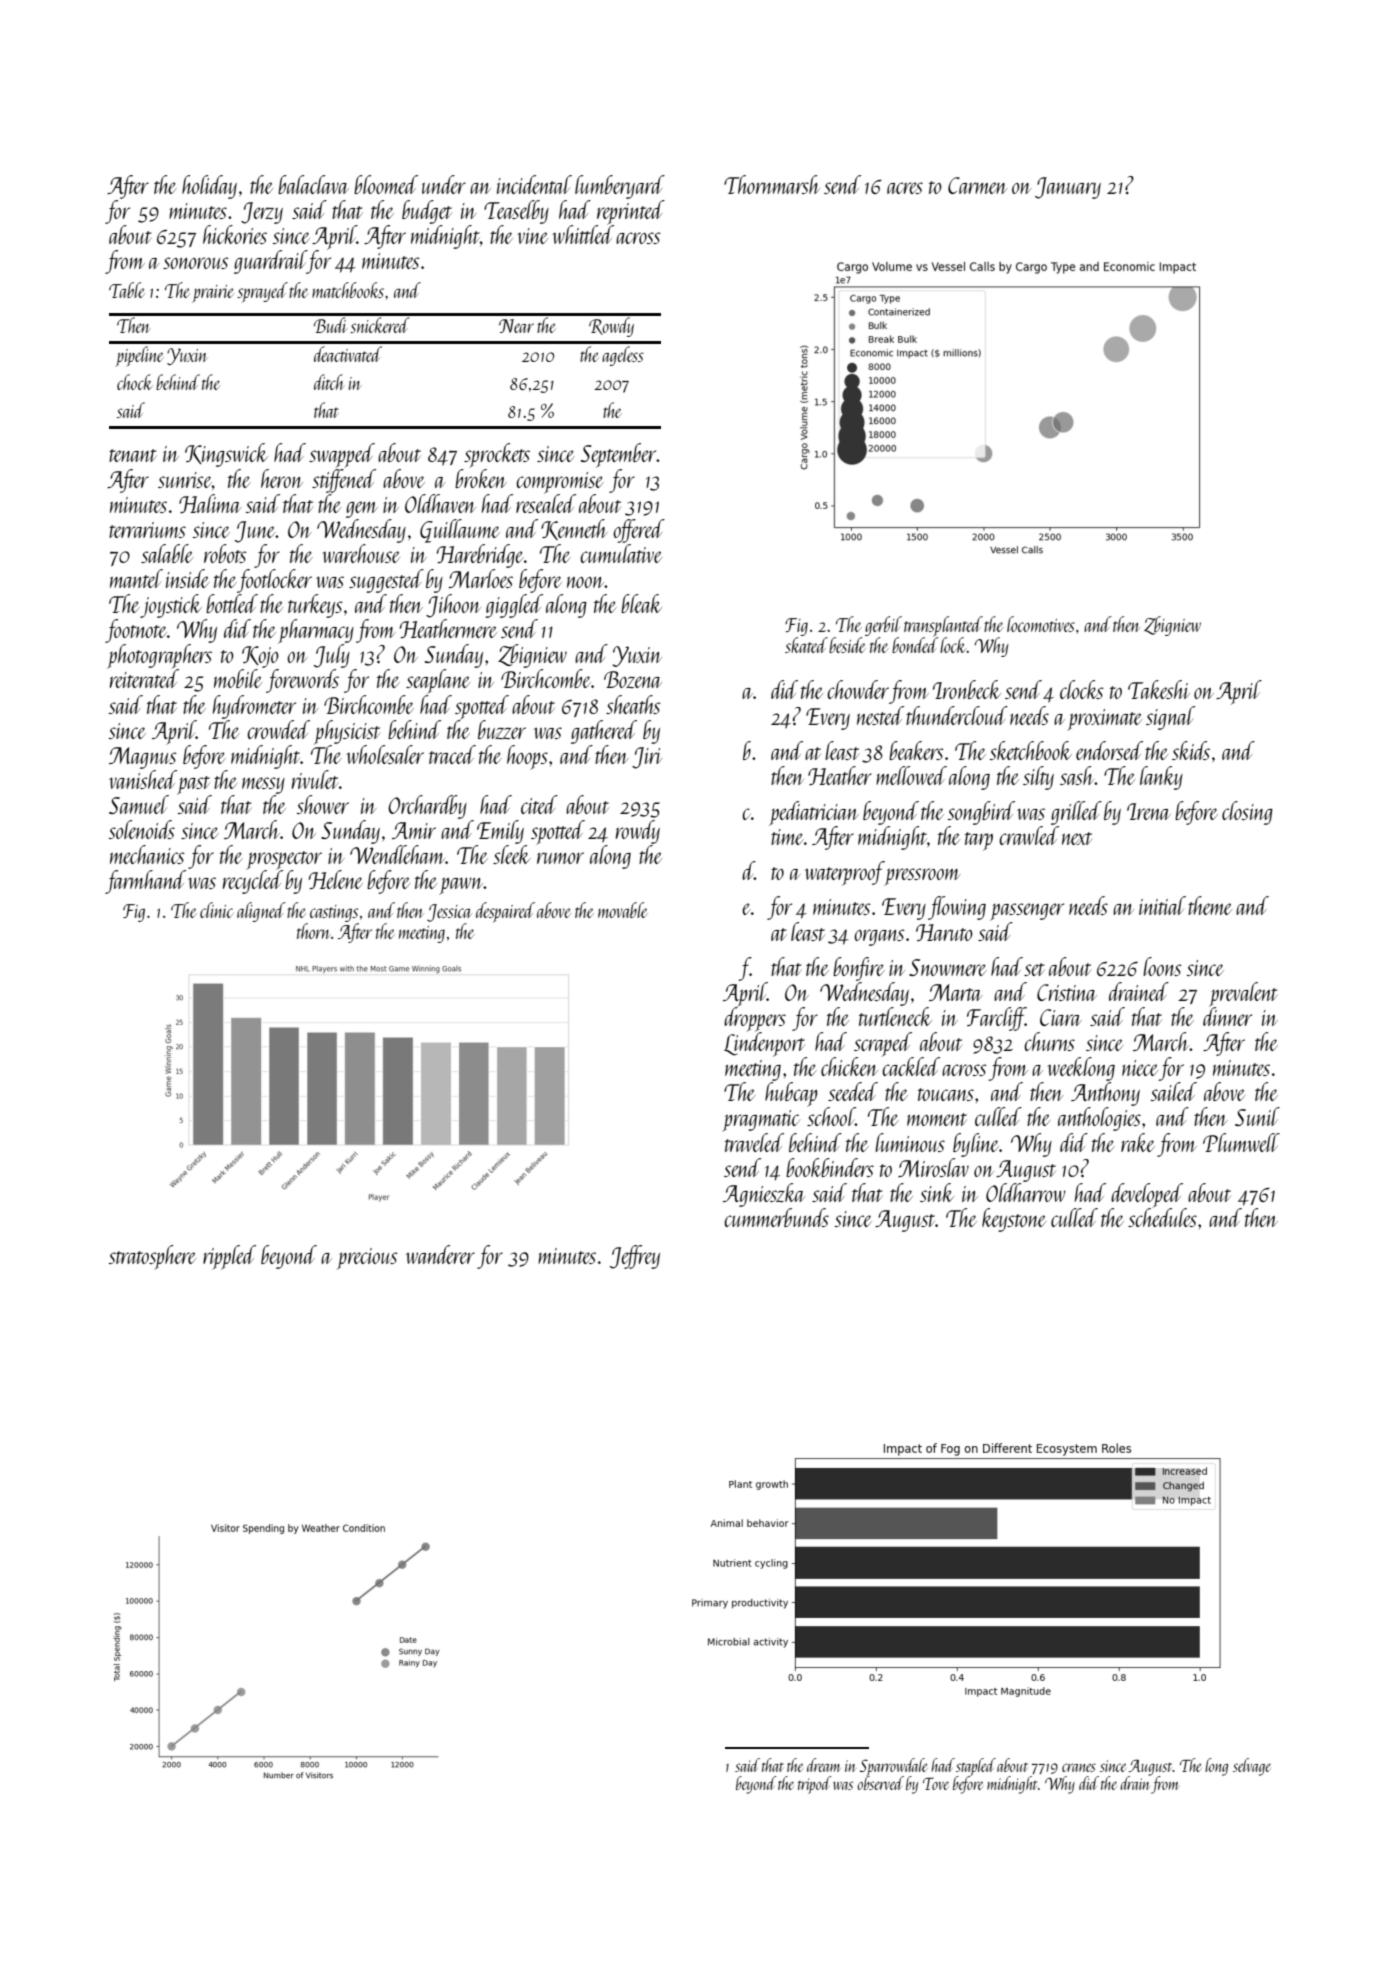  Describe the element at coordinates (776, 1217) in the page. I see `cummerbunds` at that location.
